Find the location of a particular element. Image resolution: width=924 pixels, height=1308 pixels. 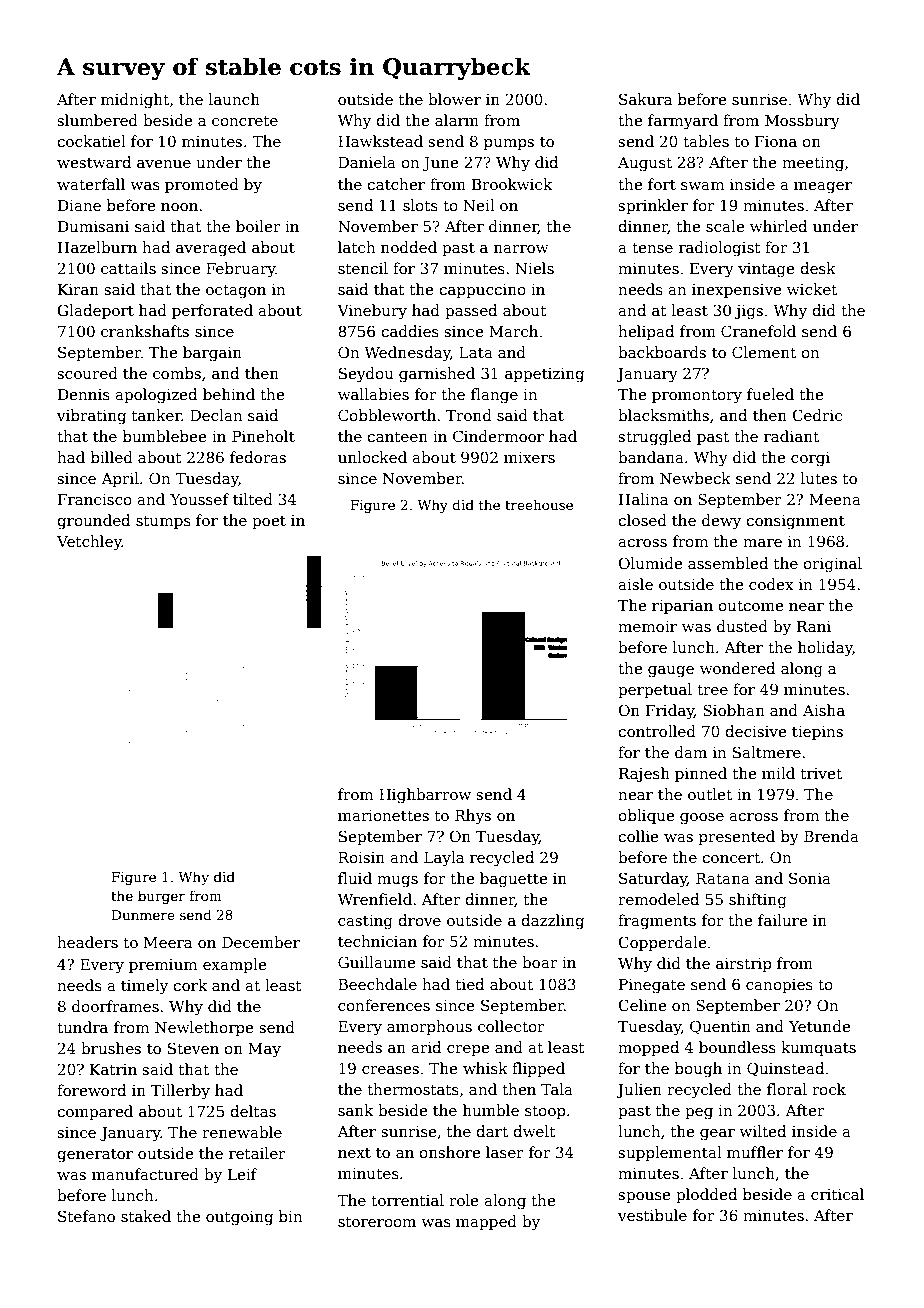

Leif is located at coordinates (243, 1174).
